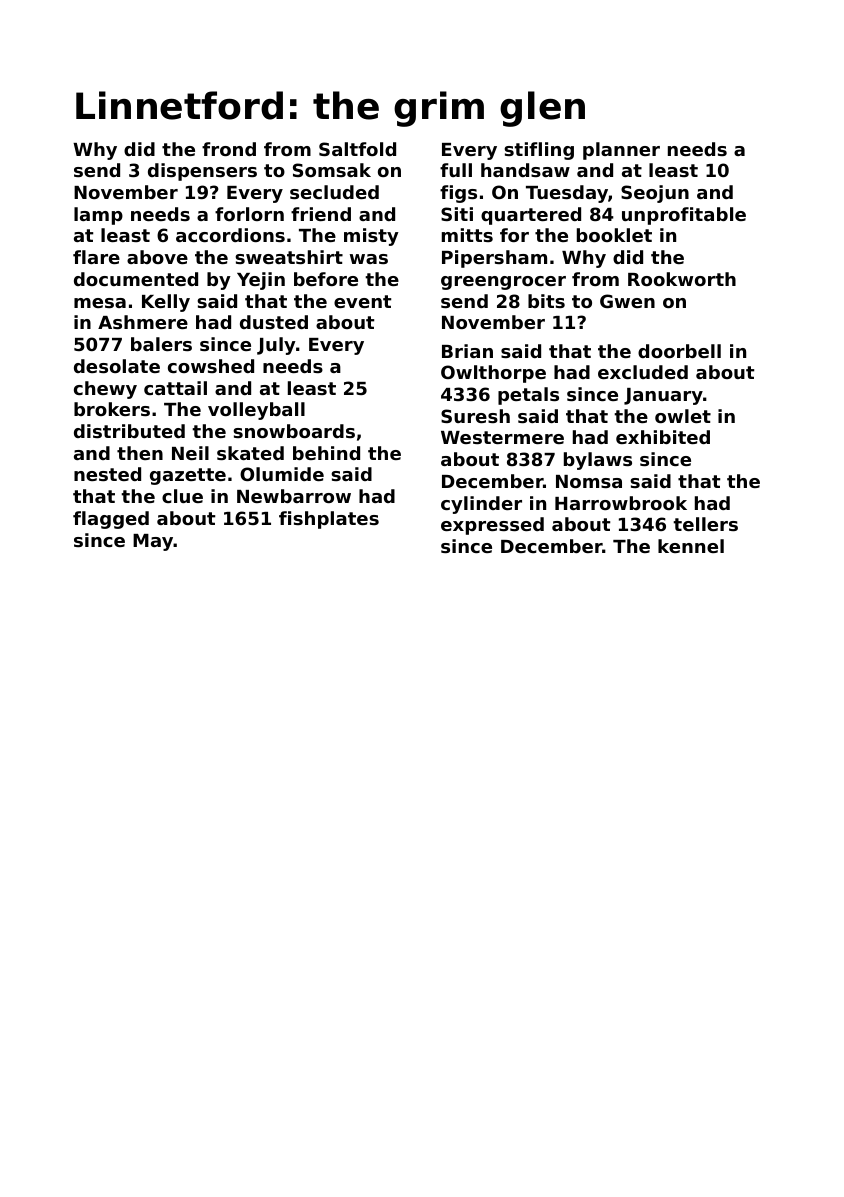 The width and height of the screenshot is (844, 1197). What do you see at coordinates (294, 431) in the screenshot?
I see `snowboards` at bounding box center [294, 431].
